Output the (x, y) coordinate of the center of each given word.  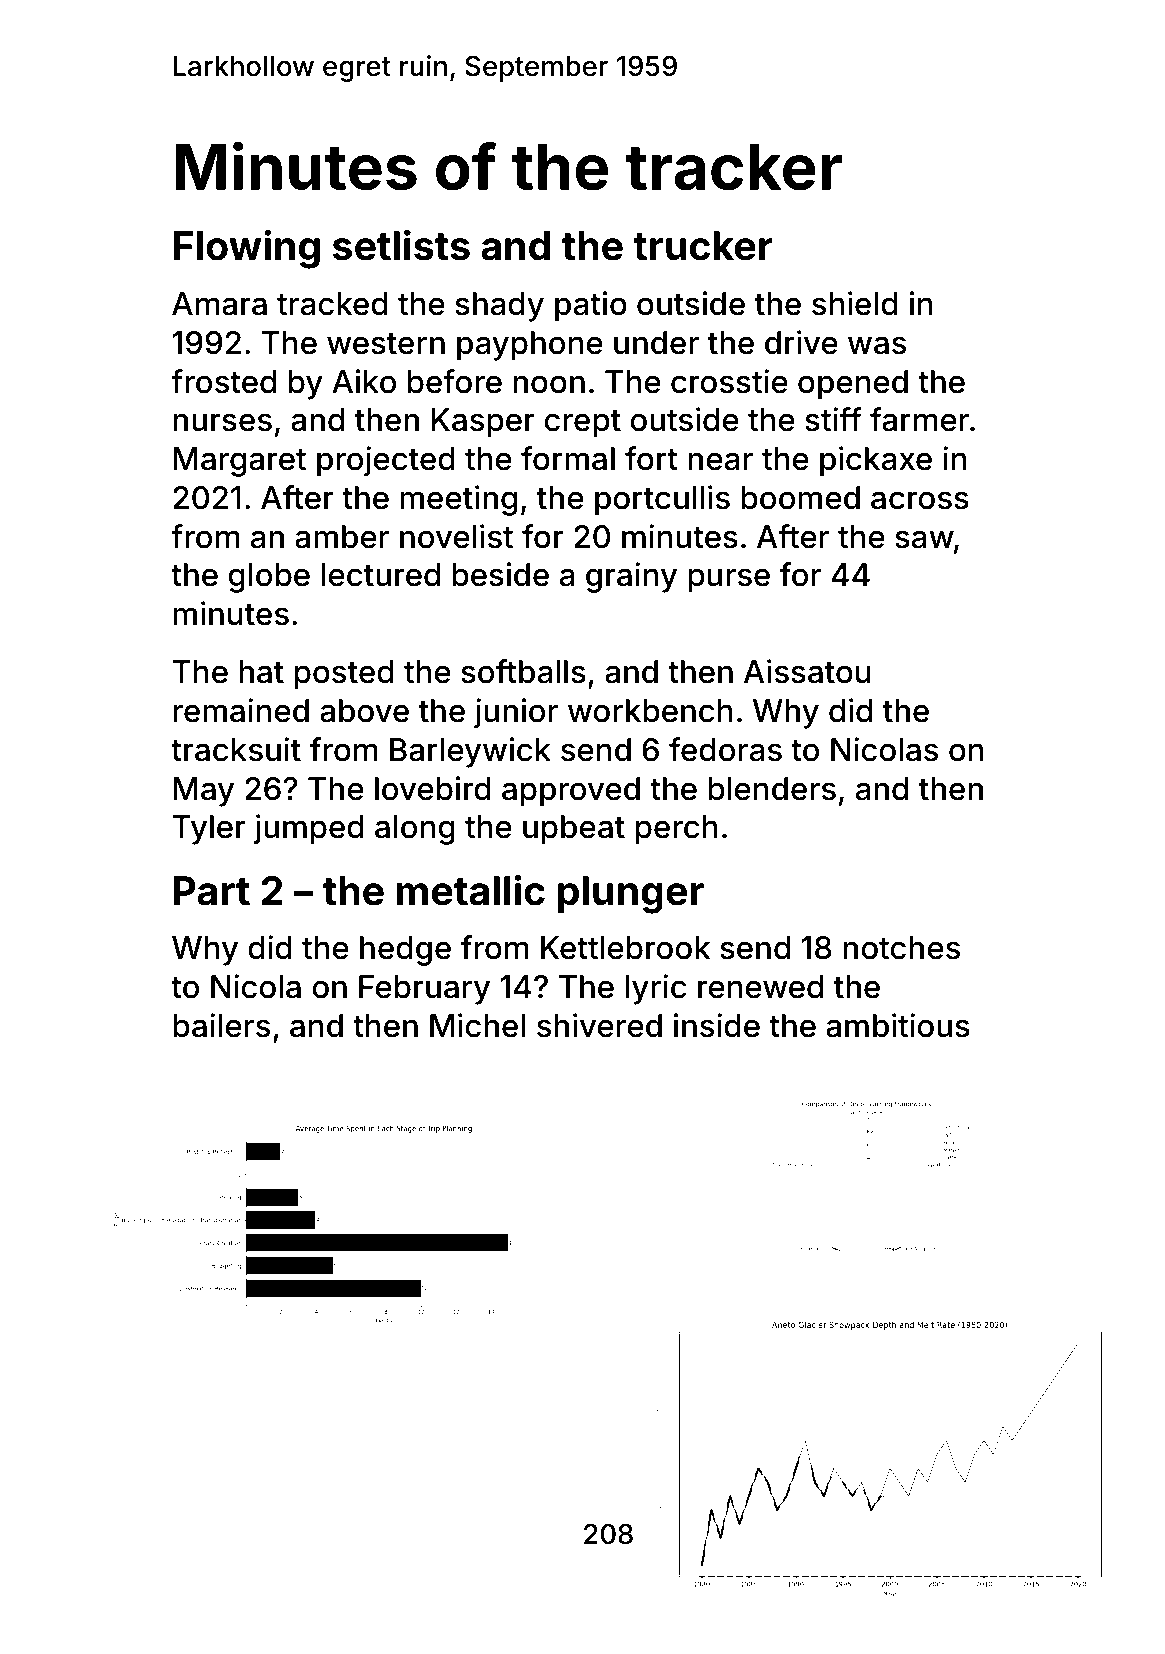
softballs (523, 671)
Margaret (240, 462)
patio (591, 306)
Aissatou (807, 671)
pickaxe (876, 461)
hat (261, 672)
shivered (599, 1025)
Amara (219, 304)
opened (853, 385)
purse (729, 580)
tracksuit (236, 749)
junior (516, 713)
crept (582, 424)
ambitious (898, 1025)
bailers (221, 1025)
